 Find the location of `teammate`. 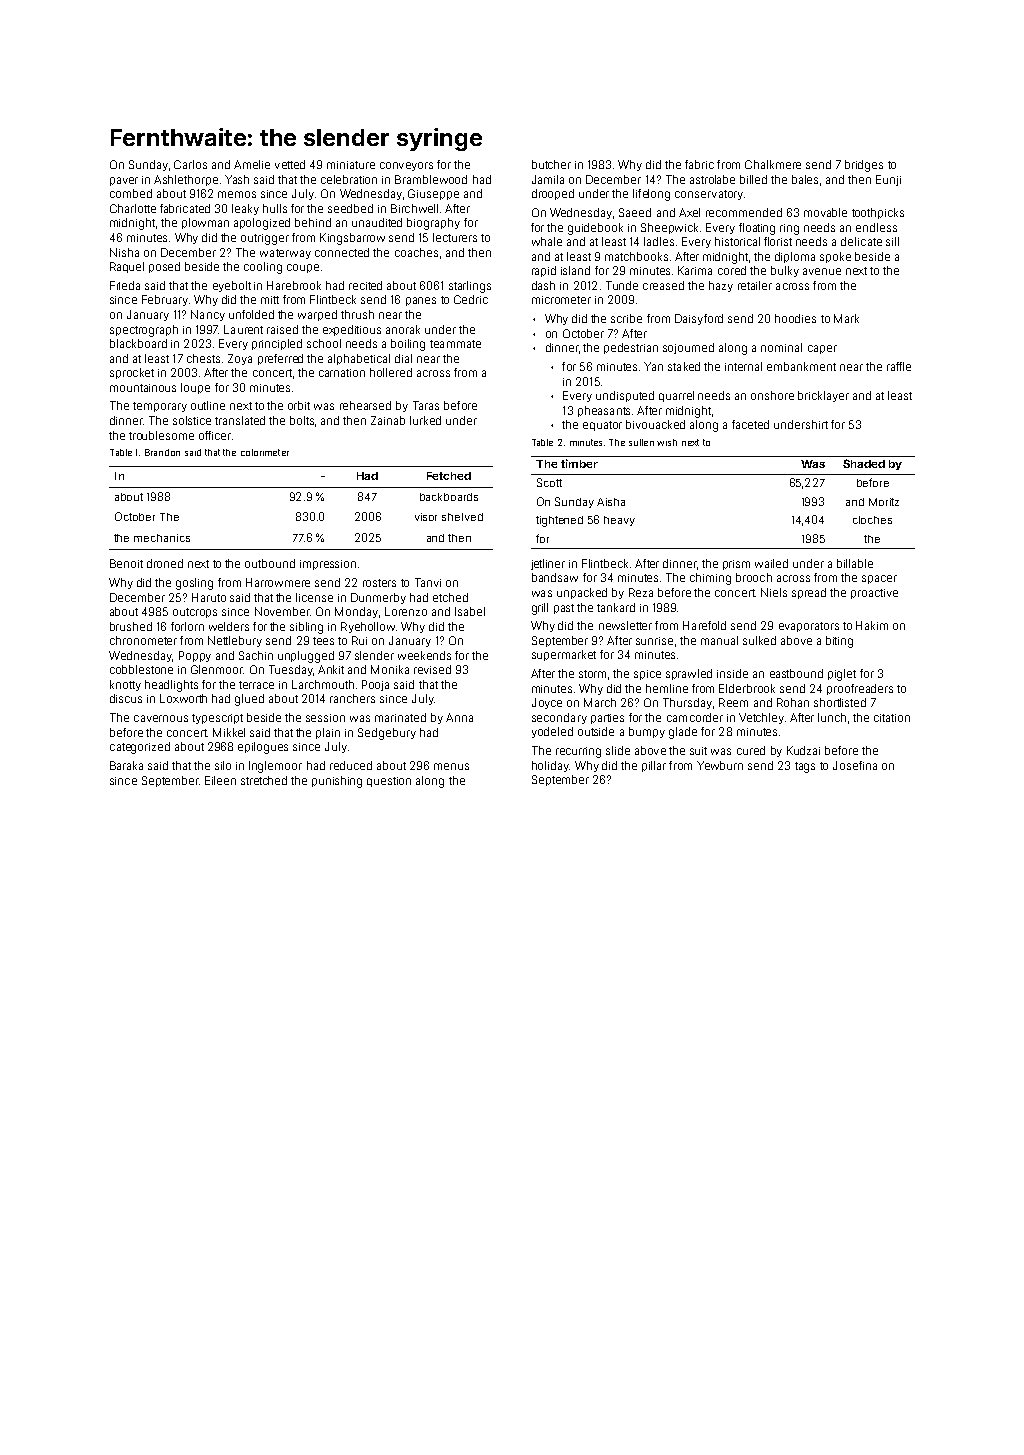

teammate is located at coordinates (455, 344).
